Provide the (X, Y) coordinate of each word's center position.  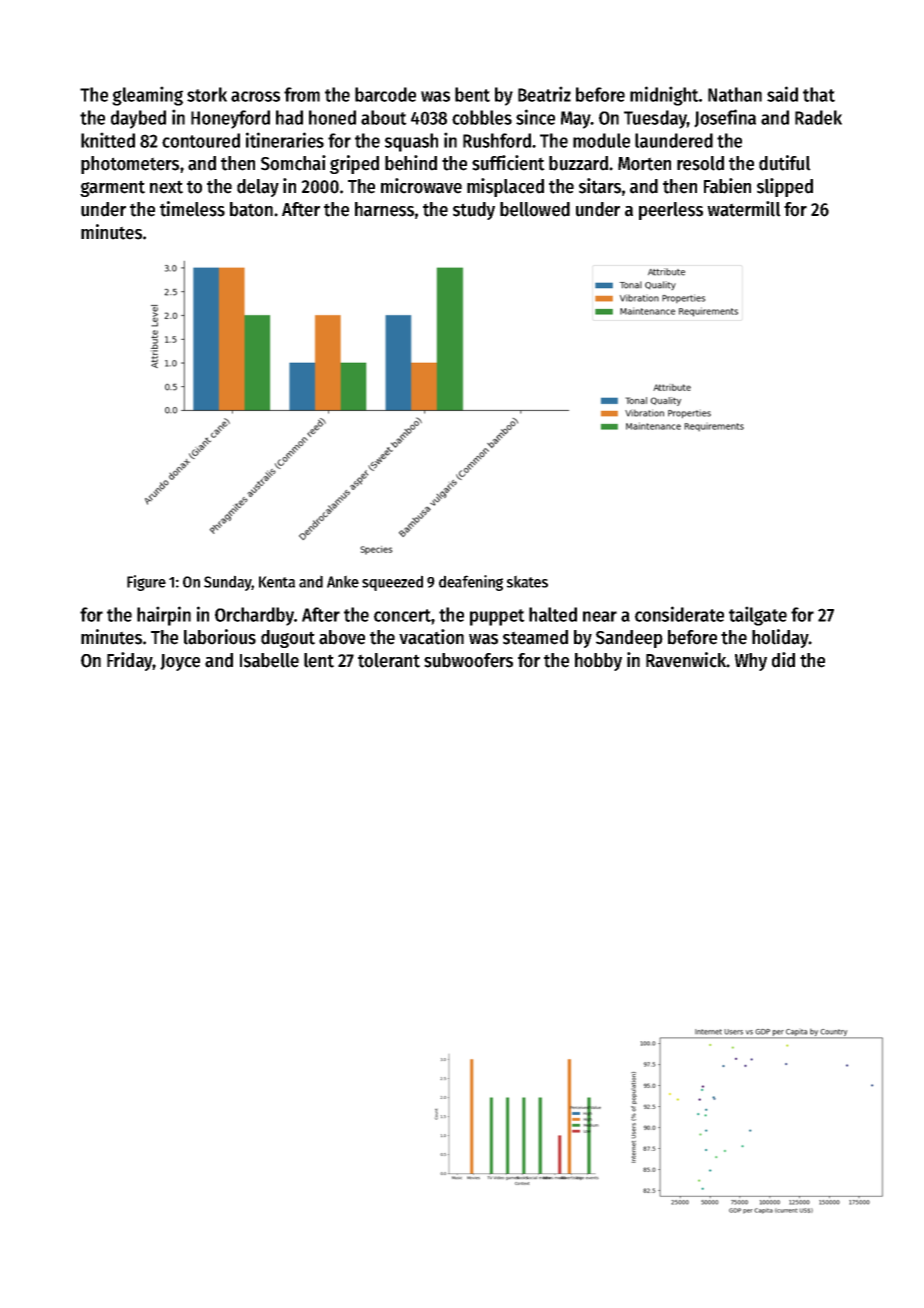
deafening (471, 583)
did (783, 660)
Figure (146, 583)
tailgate (758, 616)
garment (112, 188)
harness (384, 209)
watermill (744, 209)
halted (553, 614)
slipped (785, 187)
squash (411, 142)
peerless (671, 211)
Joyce (180, 662)
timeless (192, 209)
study (474, 211)
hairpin (164, 616)
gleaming (147, 96)
